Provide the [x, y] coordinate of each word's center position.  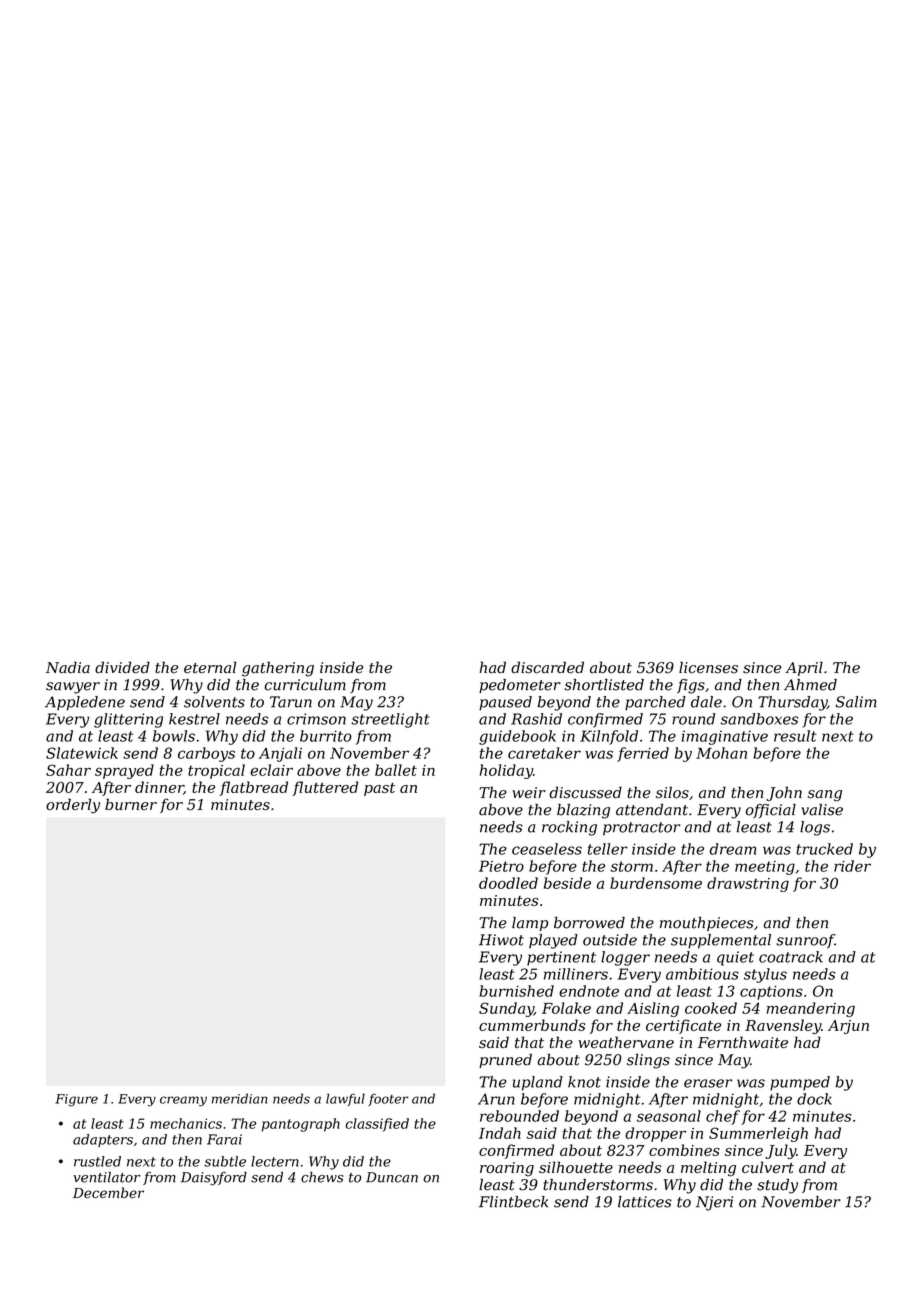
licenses [708, 667]
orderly [73, 806]
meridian [240, 1098]
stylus [765, 975]
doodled [508, 883]
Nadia [68, 667]
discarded [547, 667]
